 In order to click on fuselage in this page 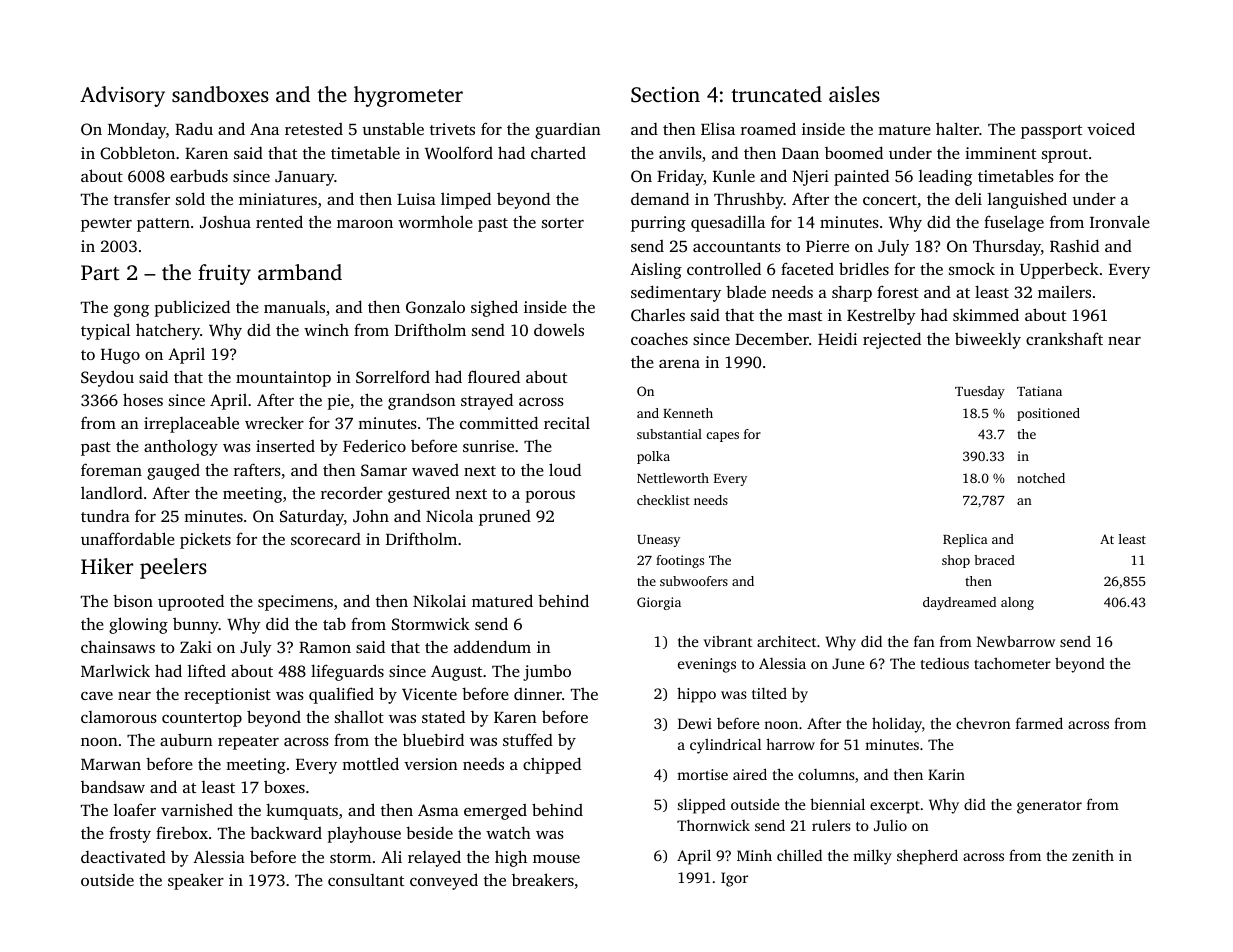, I will do `click(1014, 223)`.
